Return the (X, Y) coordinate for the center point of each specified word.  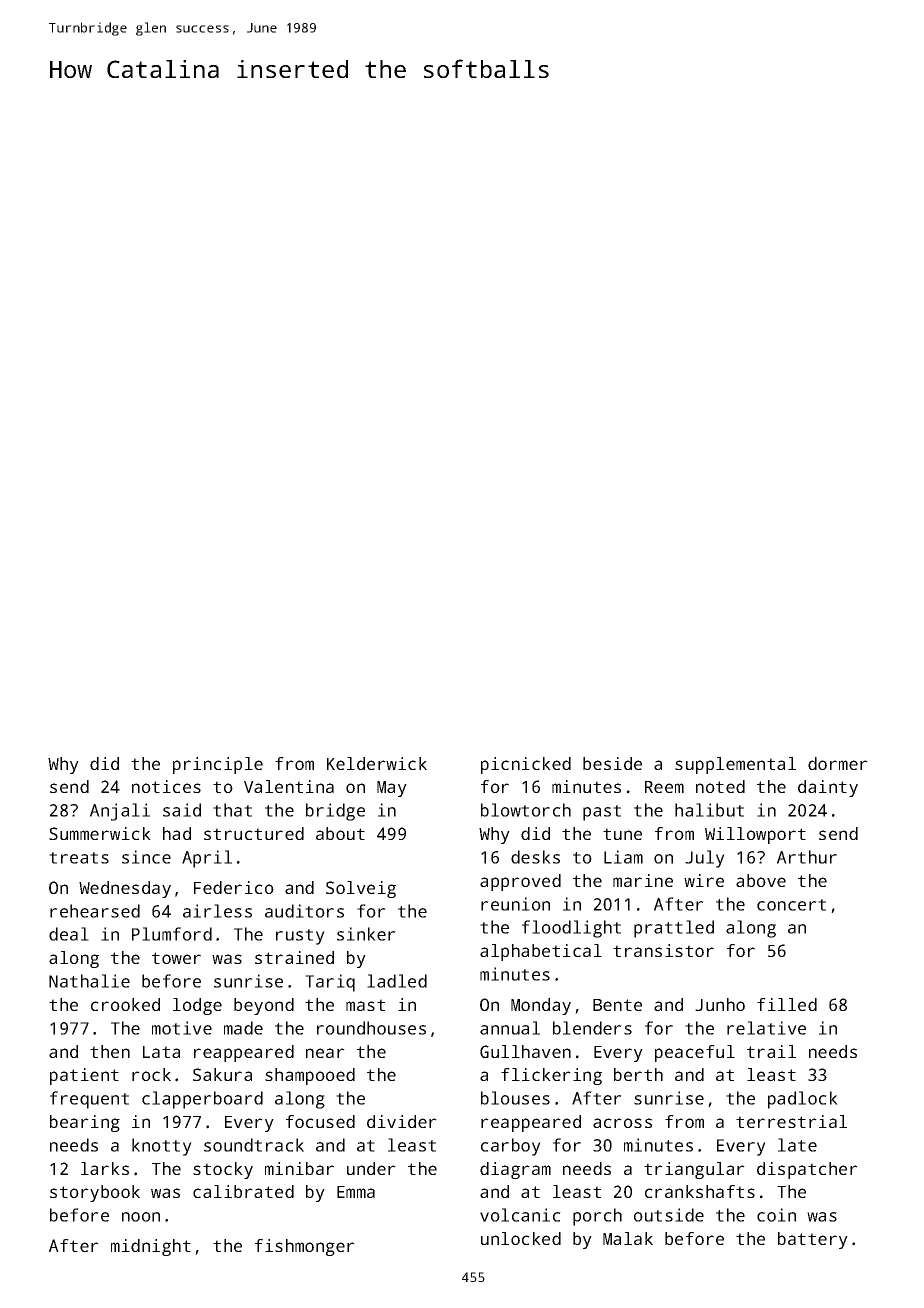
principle (218, 765)
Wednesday (125, 889)
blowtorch (526, 810)
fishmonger (305, 1247)
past (602, 813)
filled (787, 1004)
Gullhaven (525, 1051)
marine (643, 880)
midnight (151, 1247)
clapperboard (202, 1100)
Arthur (807, 857)
